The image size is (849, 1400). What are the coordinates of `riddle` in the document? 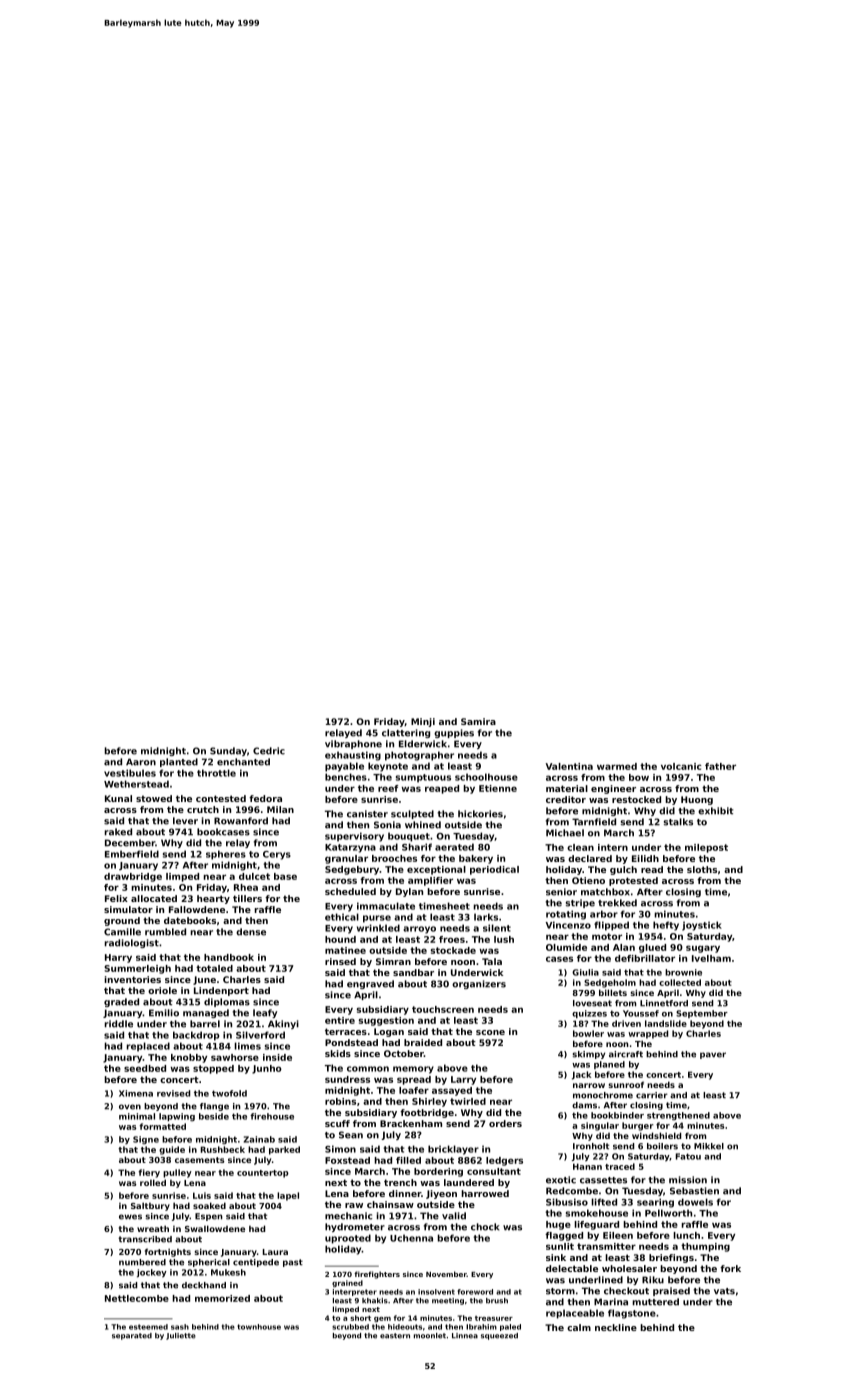 It's located at (119, 1024).
